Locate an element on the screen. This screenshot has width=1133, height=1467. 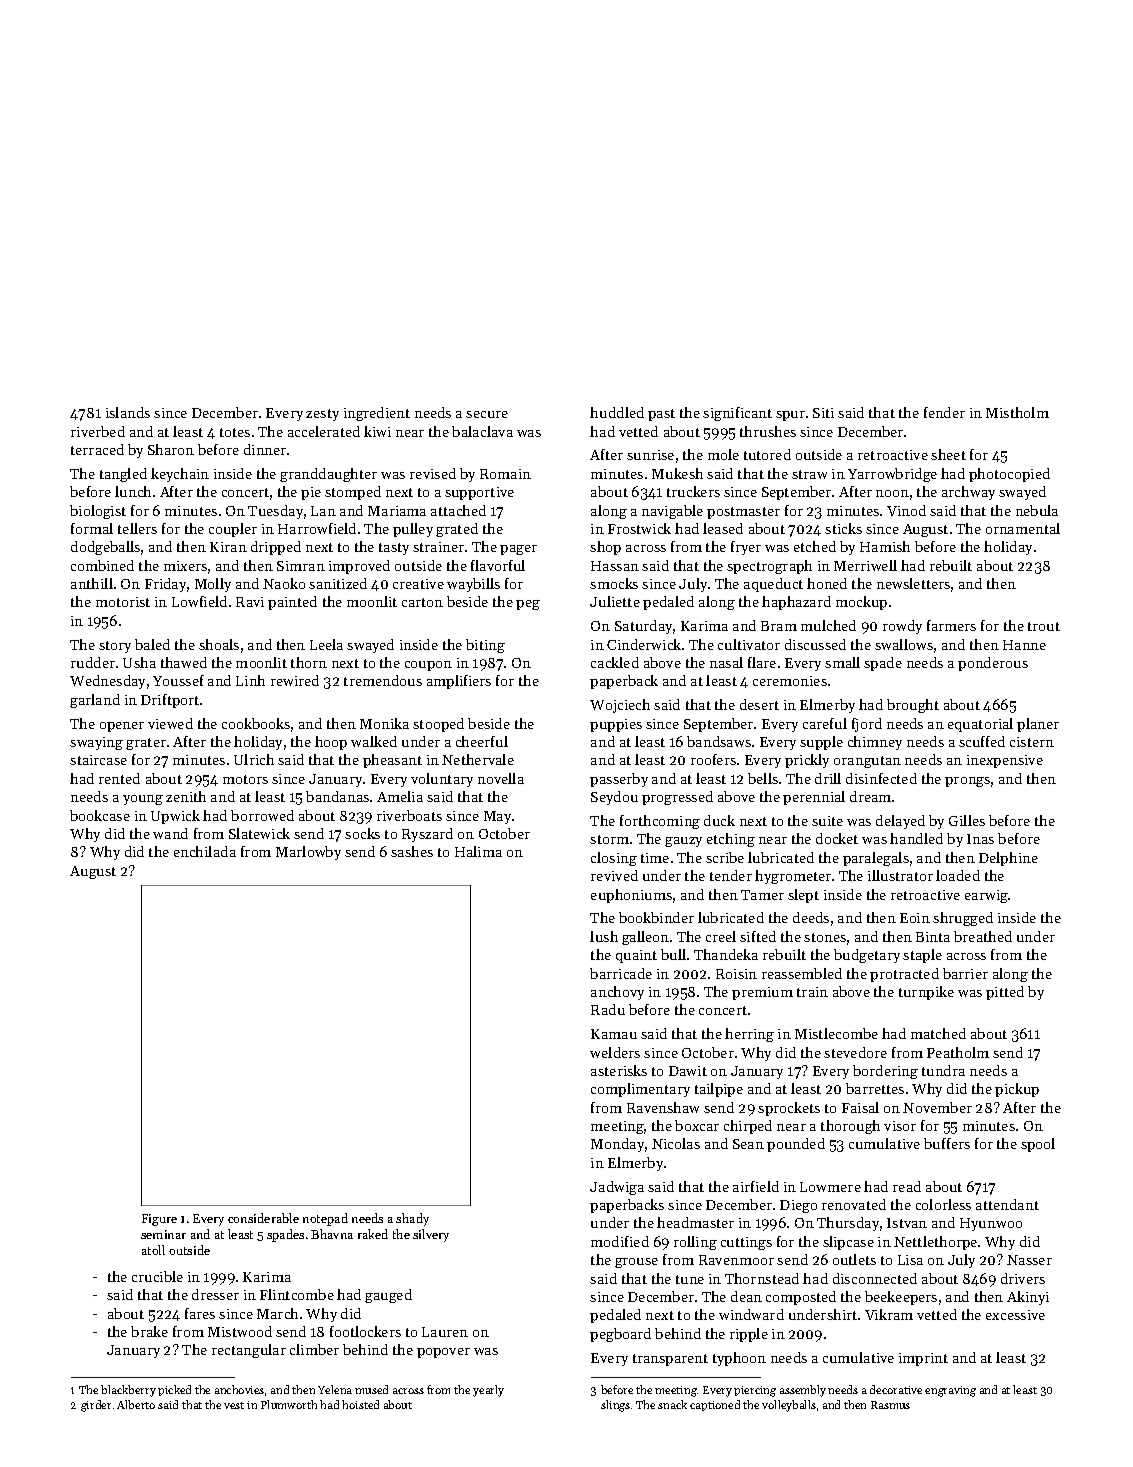
pegboard is located at coordinates (620, 1335).
